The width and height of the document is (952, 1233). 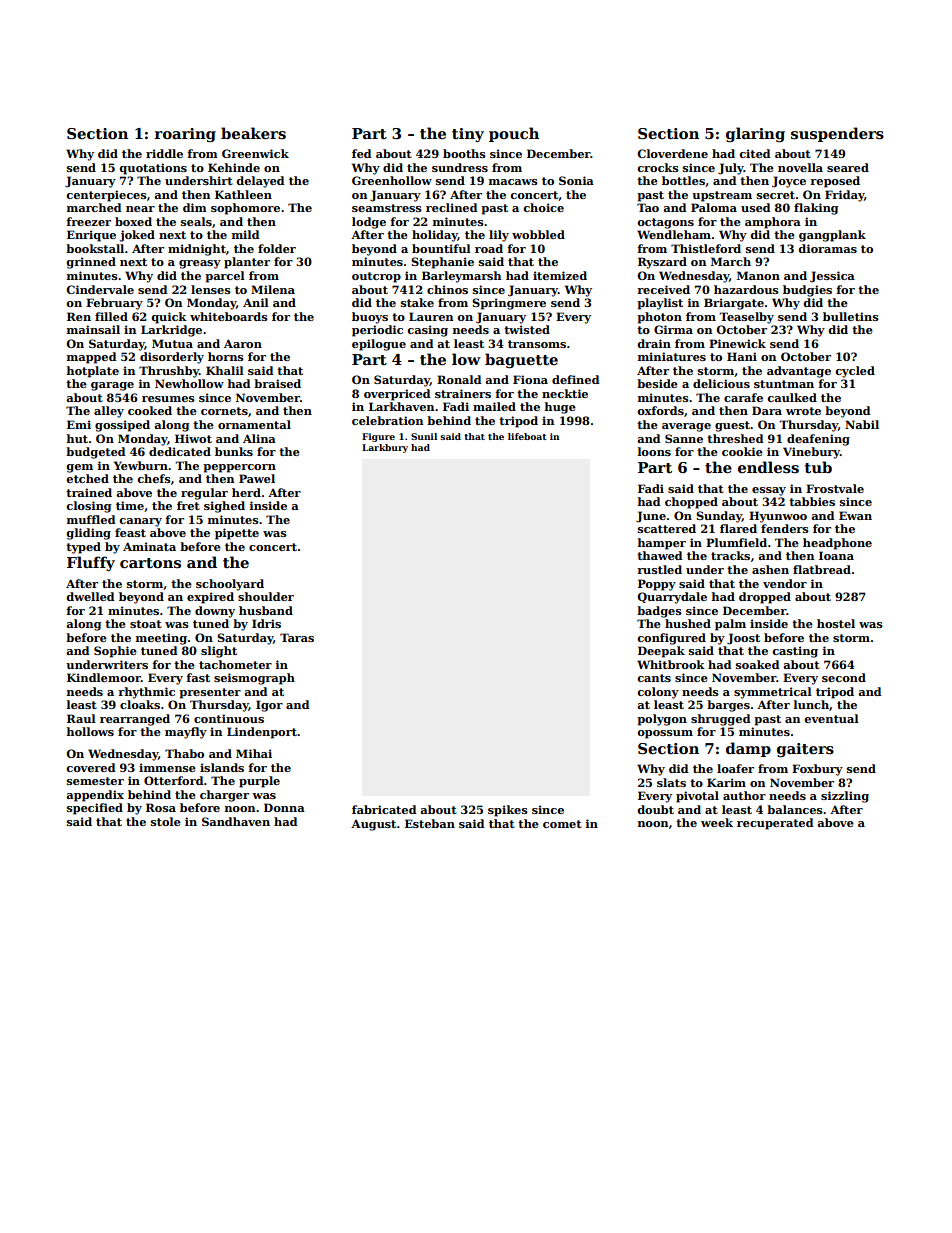 What do you see at coordinates (785, 528) in the document?
I see `fenders` at bounding box center [785, 528].
